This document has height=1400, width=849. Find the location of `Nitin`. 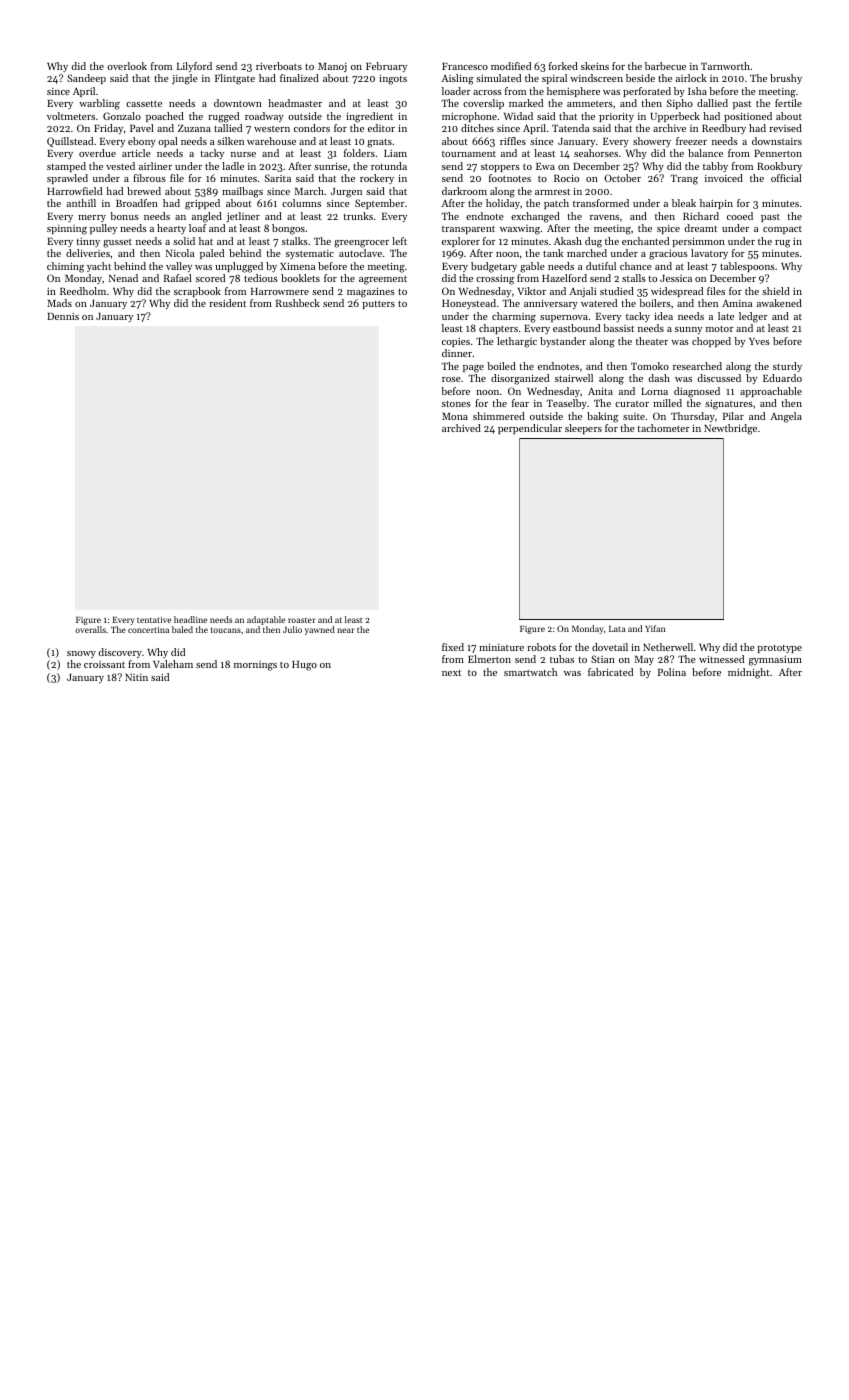

Nitin is located at coordinates (136, 677).
